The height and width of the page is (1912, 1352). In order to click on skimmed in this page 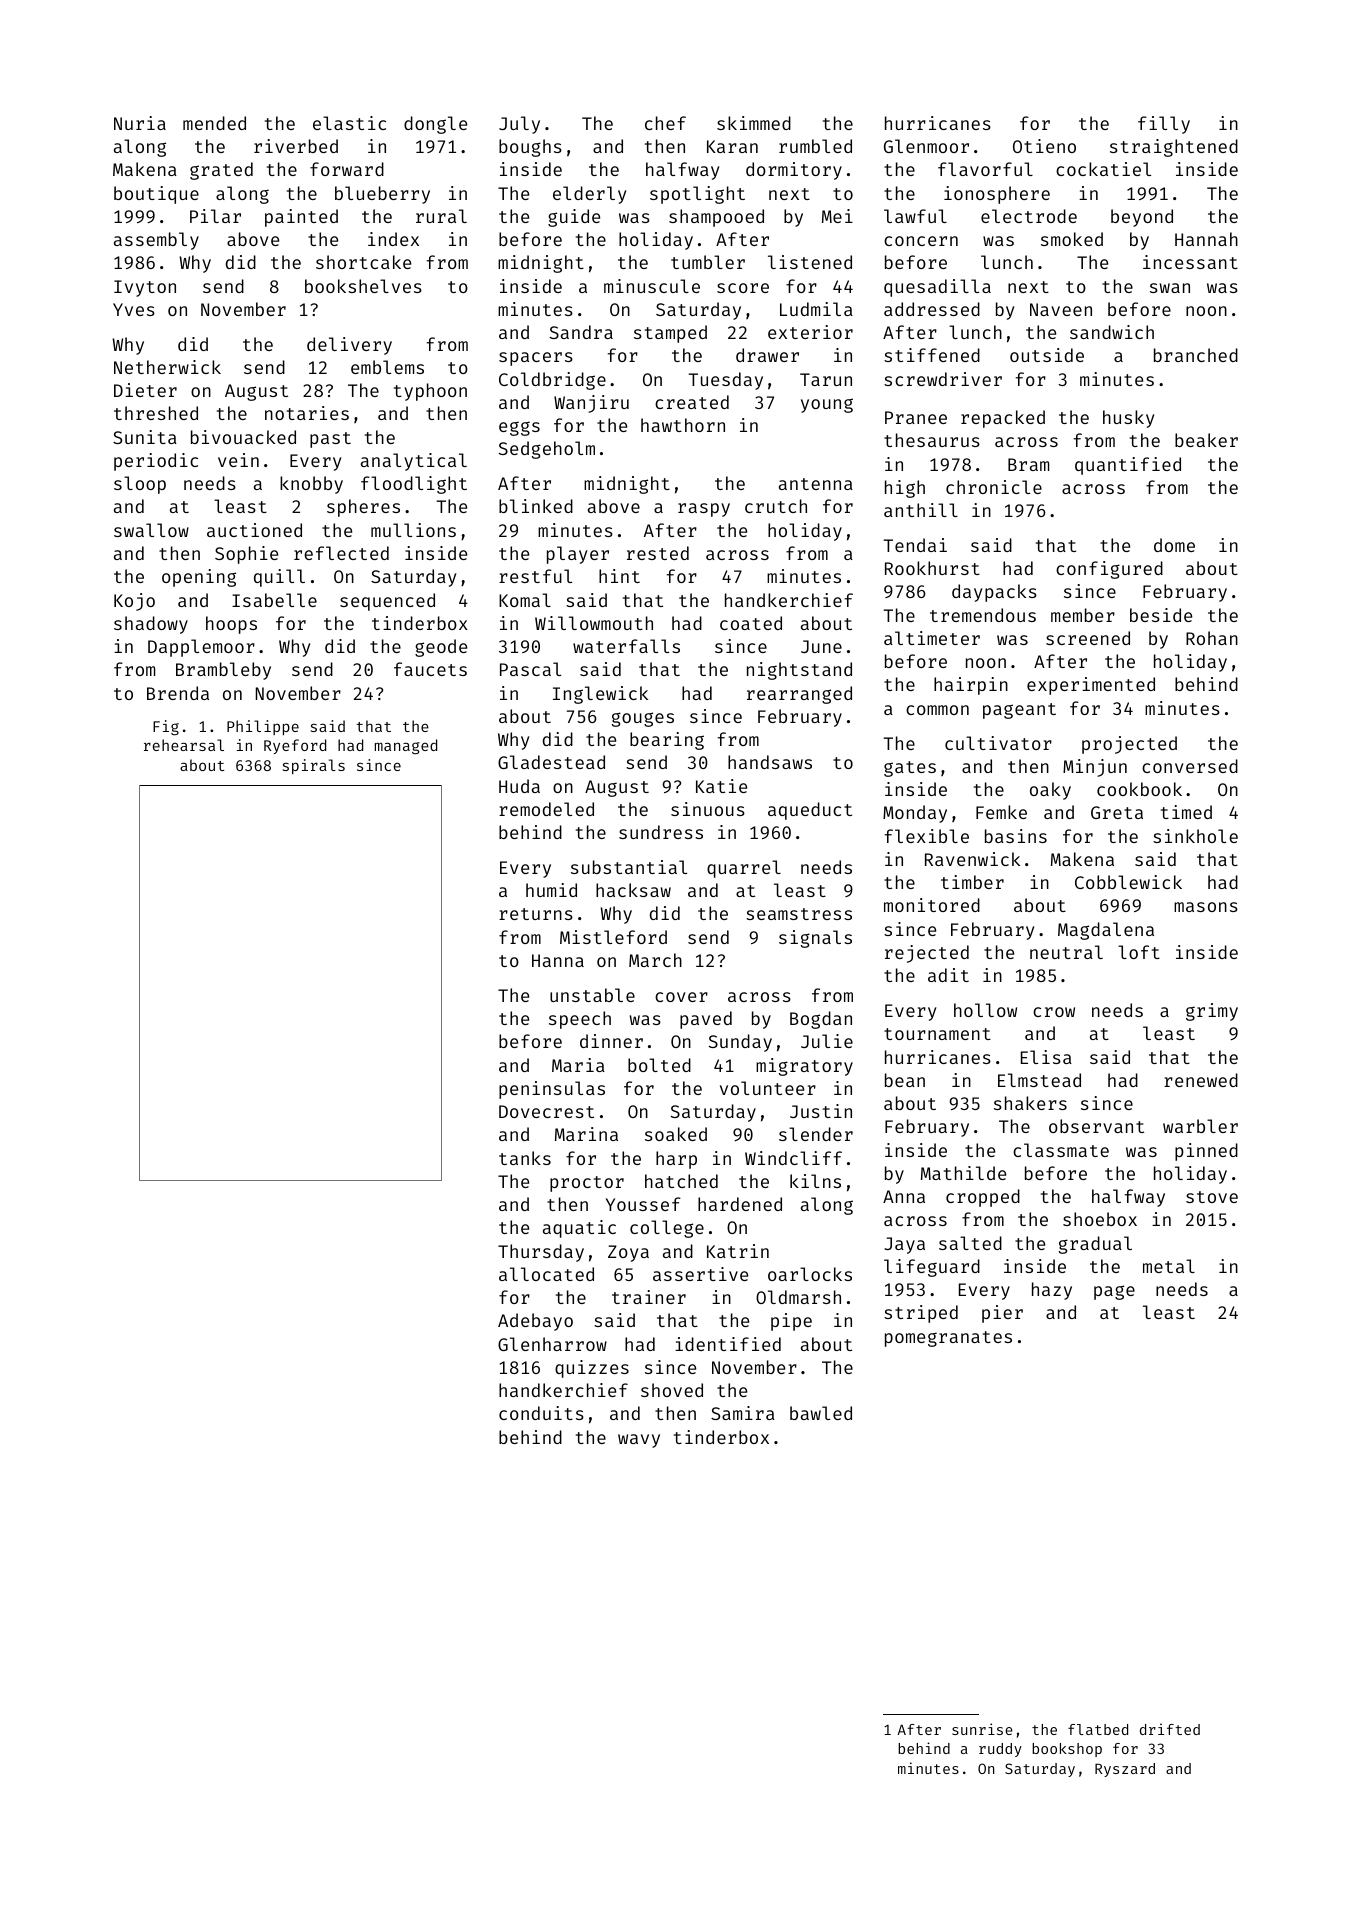, I will do `click(754, 123)`.
